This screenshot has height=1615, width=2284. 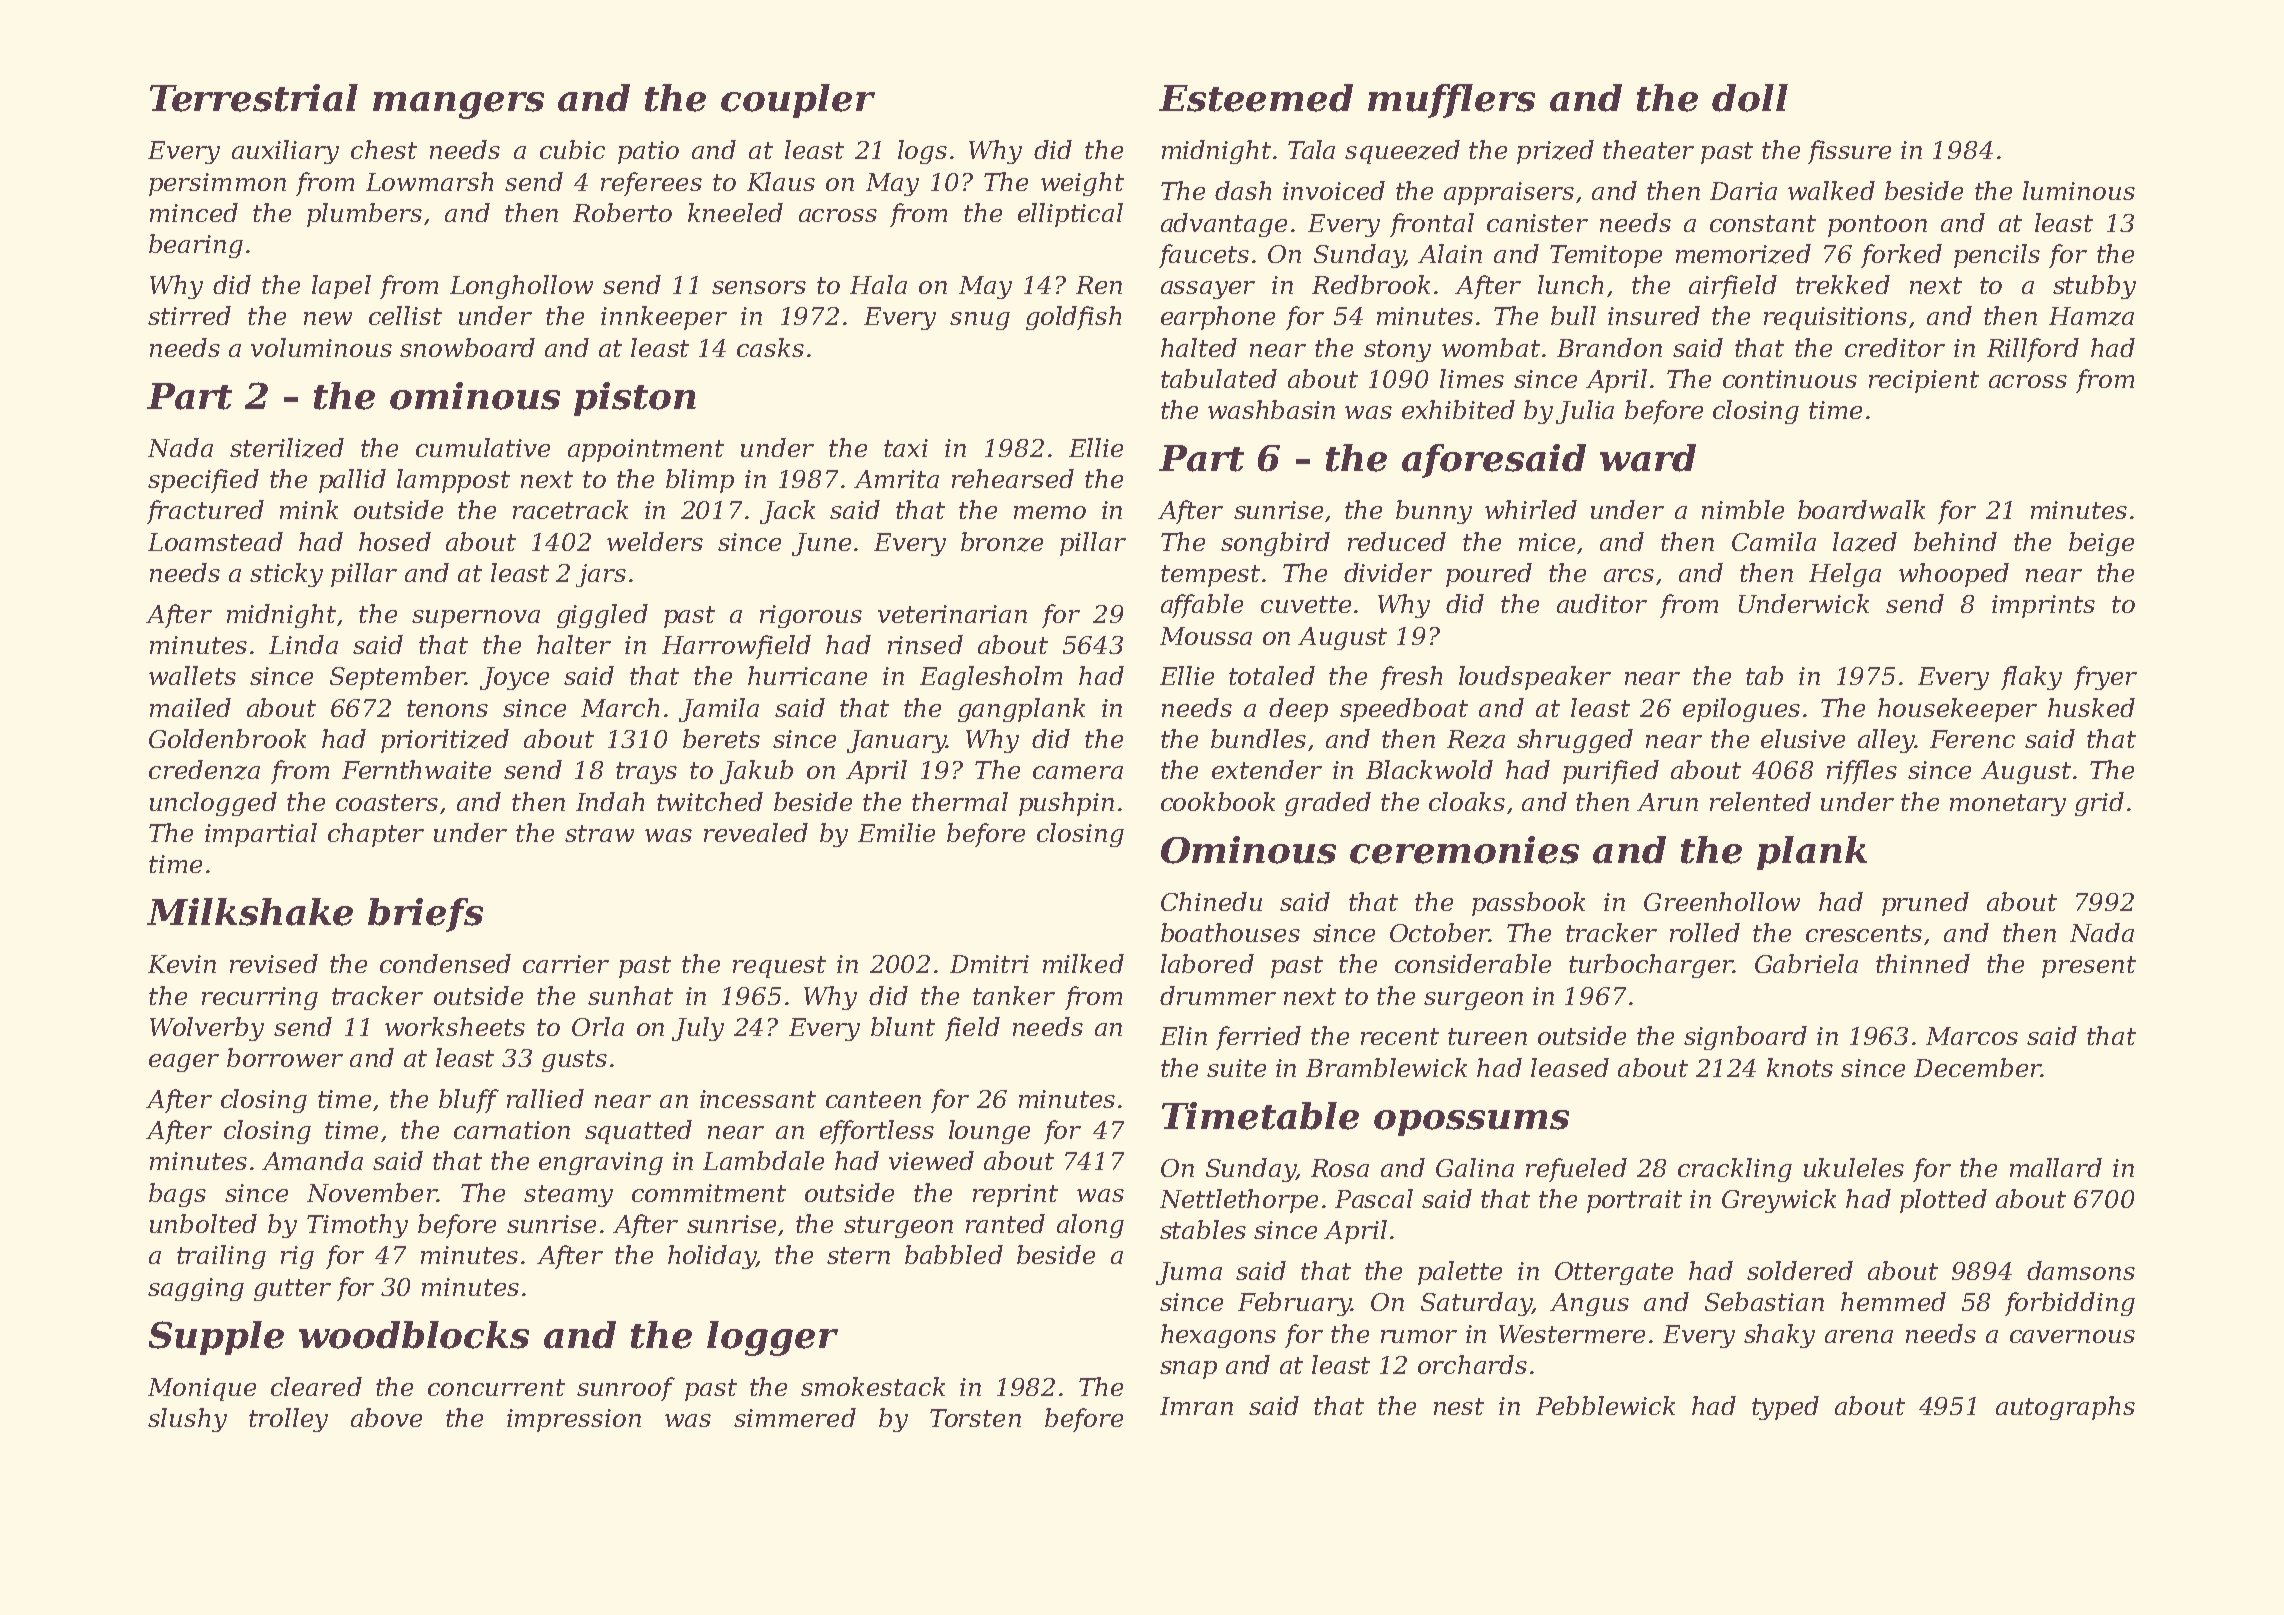 I want to click on doll, so click(x=1750, y=98).
